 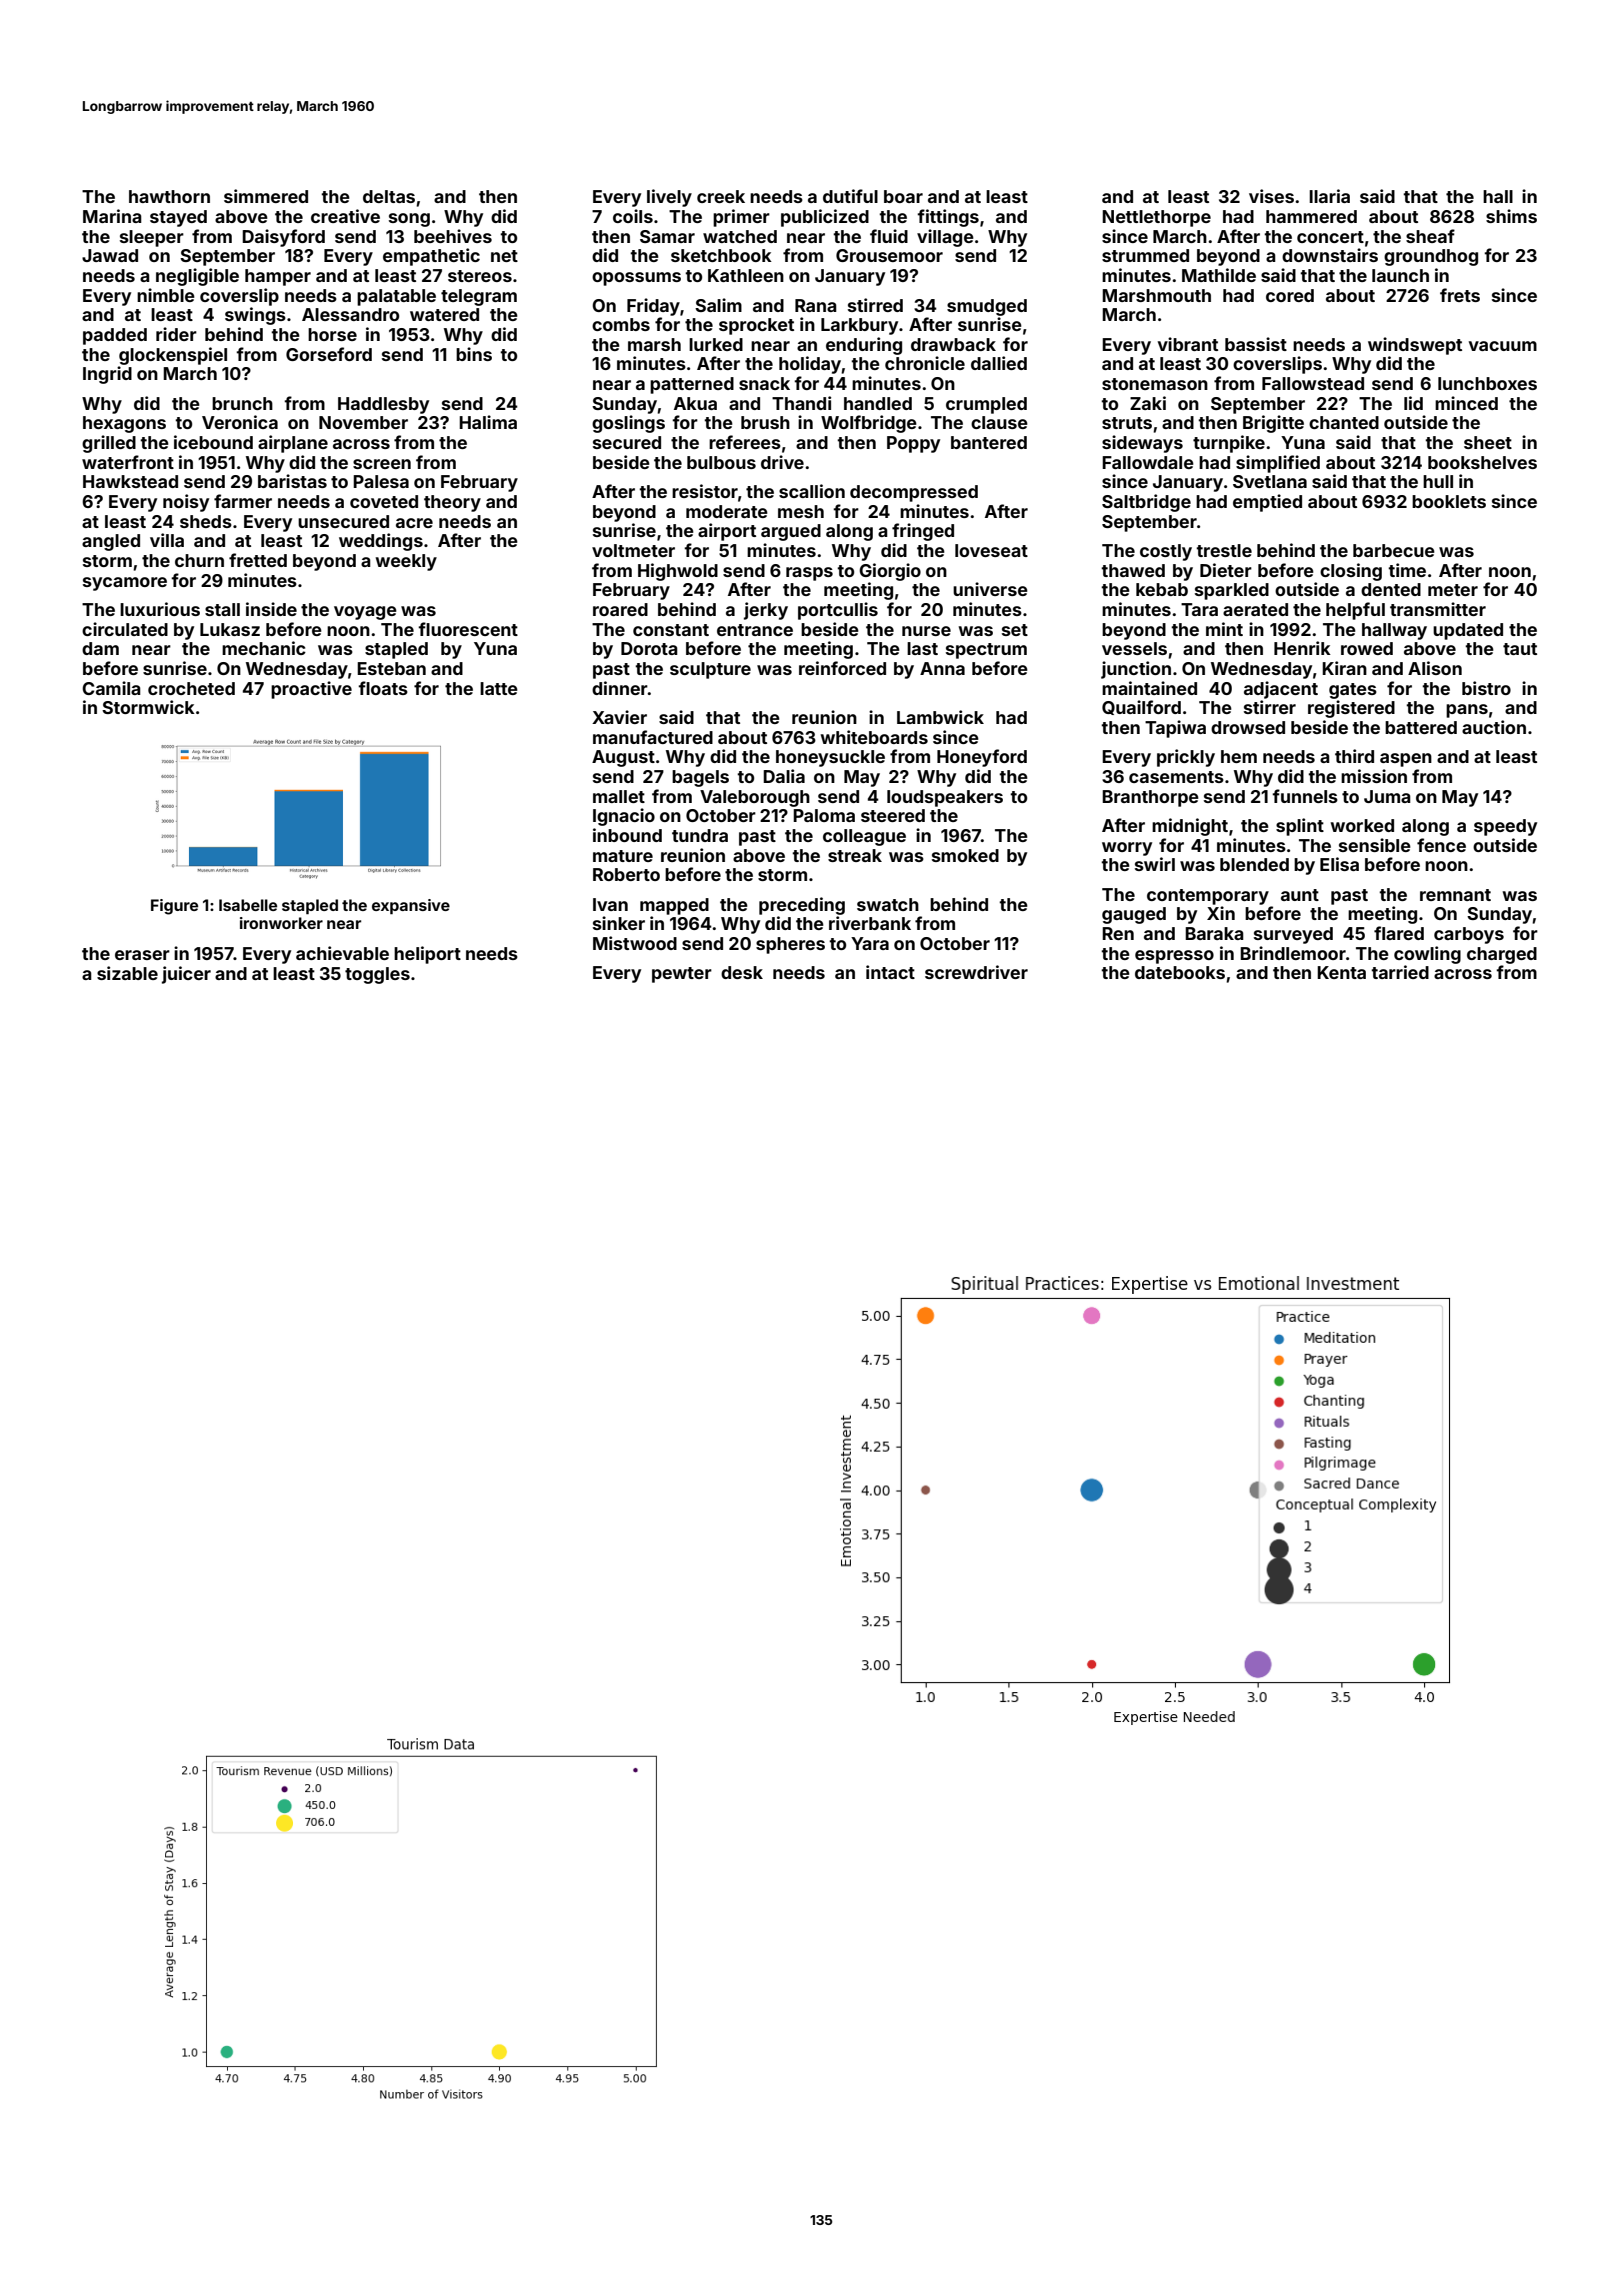 What do you see at coordinates (1415, 346) in the screenshot?
I see `windswept` at bounding box center [1415, 346].
